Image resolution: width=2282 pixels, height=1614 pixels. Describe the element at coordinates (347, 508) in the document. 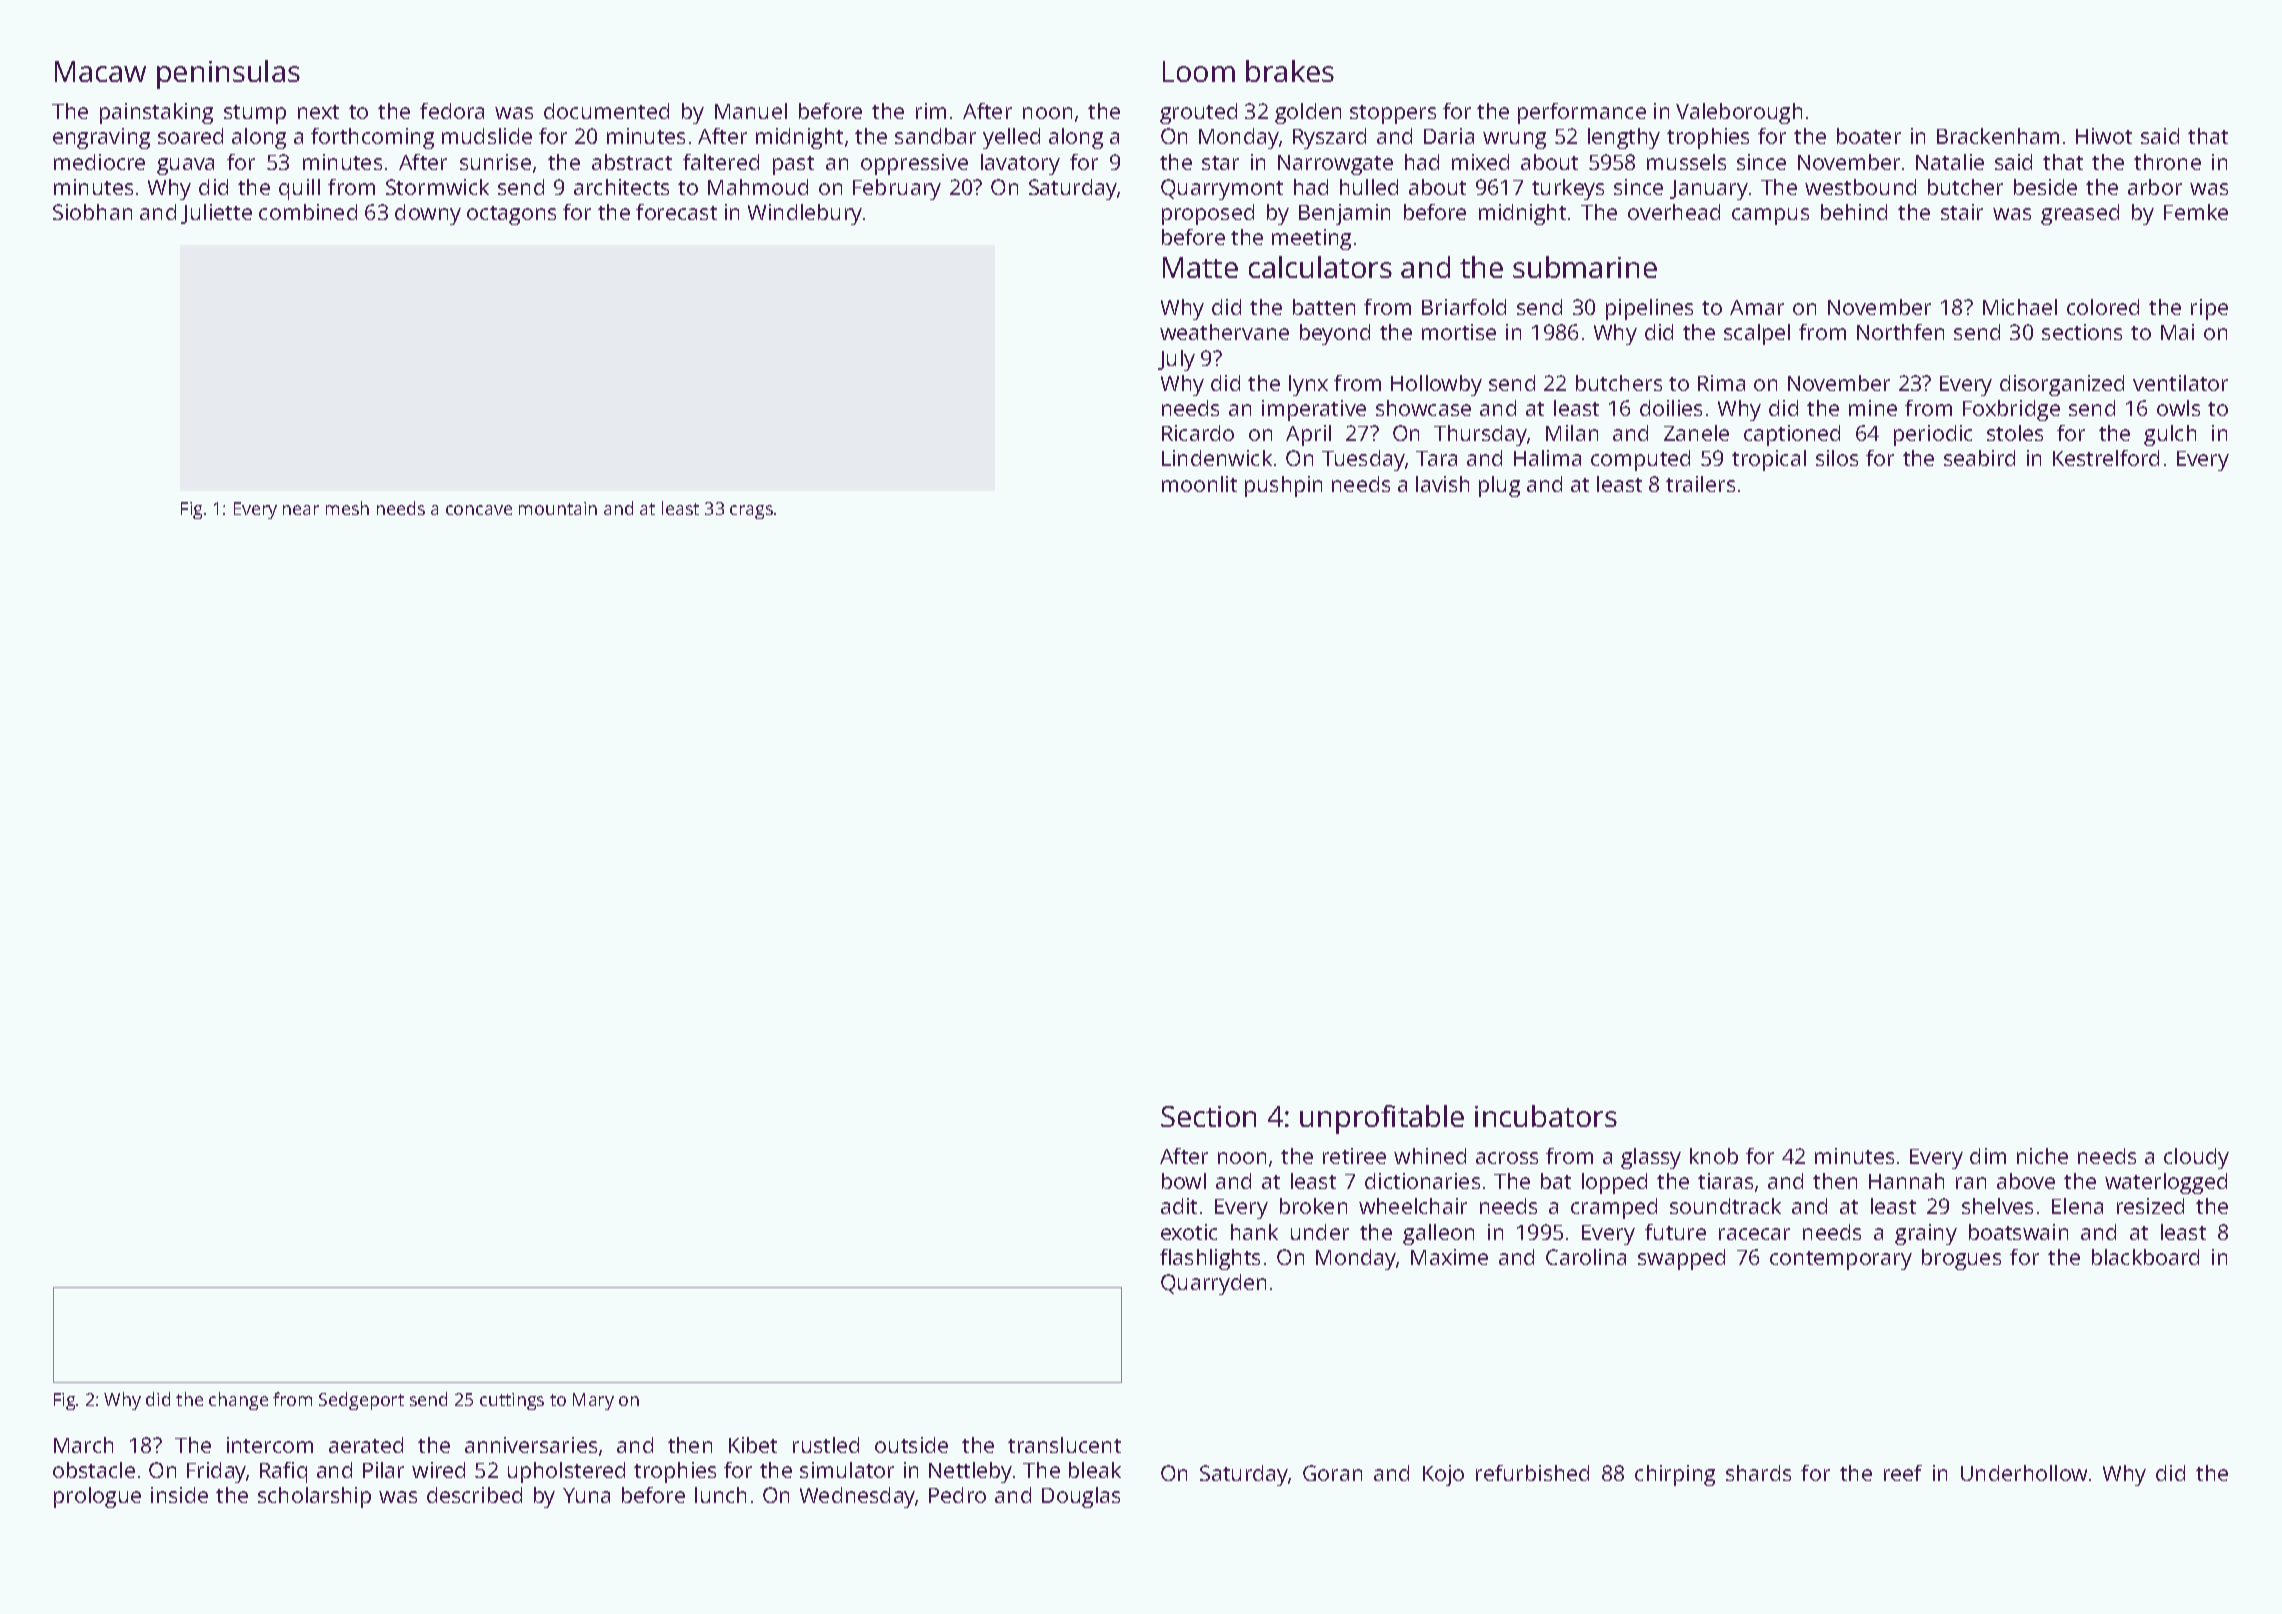

I see `mesh` at that location.
